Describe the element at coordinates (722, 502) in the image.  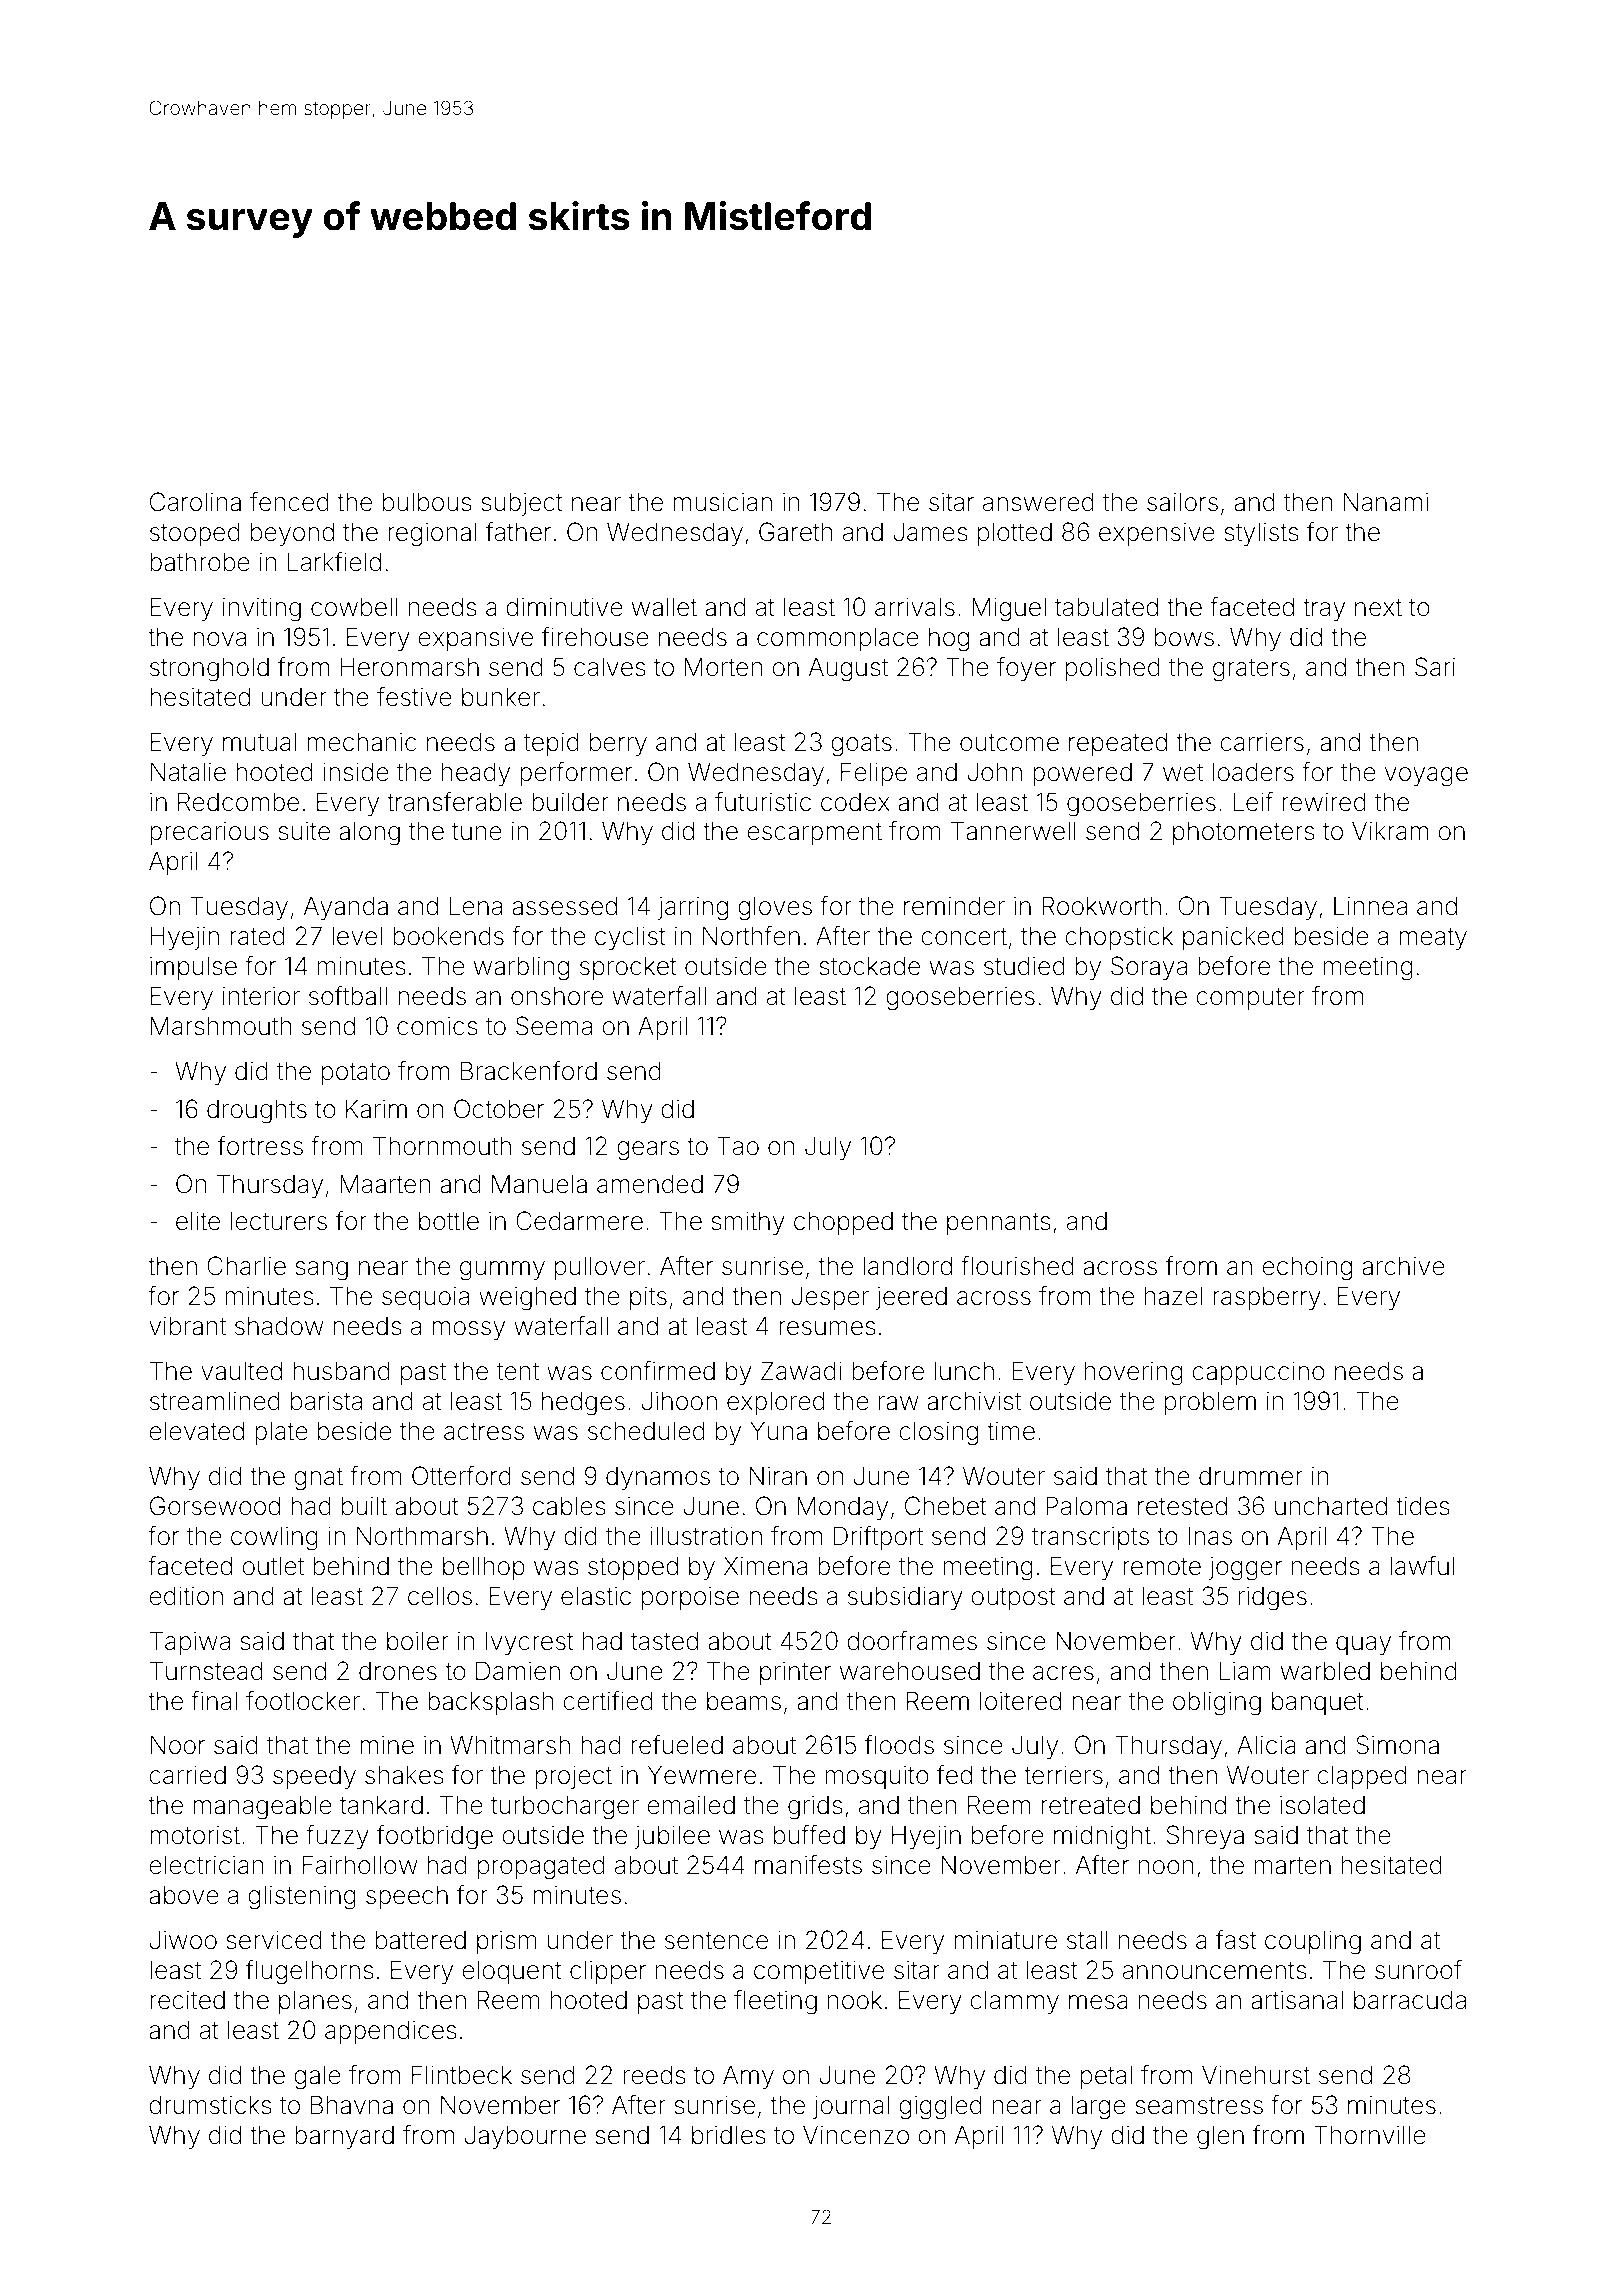
I see `musician` at that location.
